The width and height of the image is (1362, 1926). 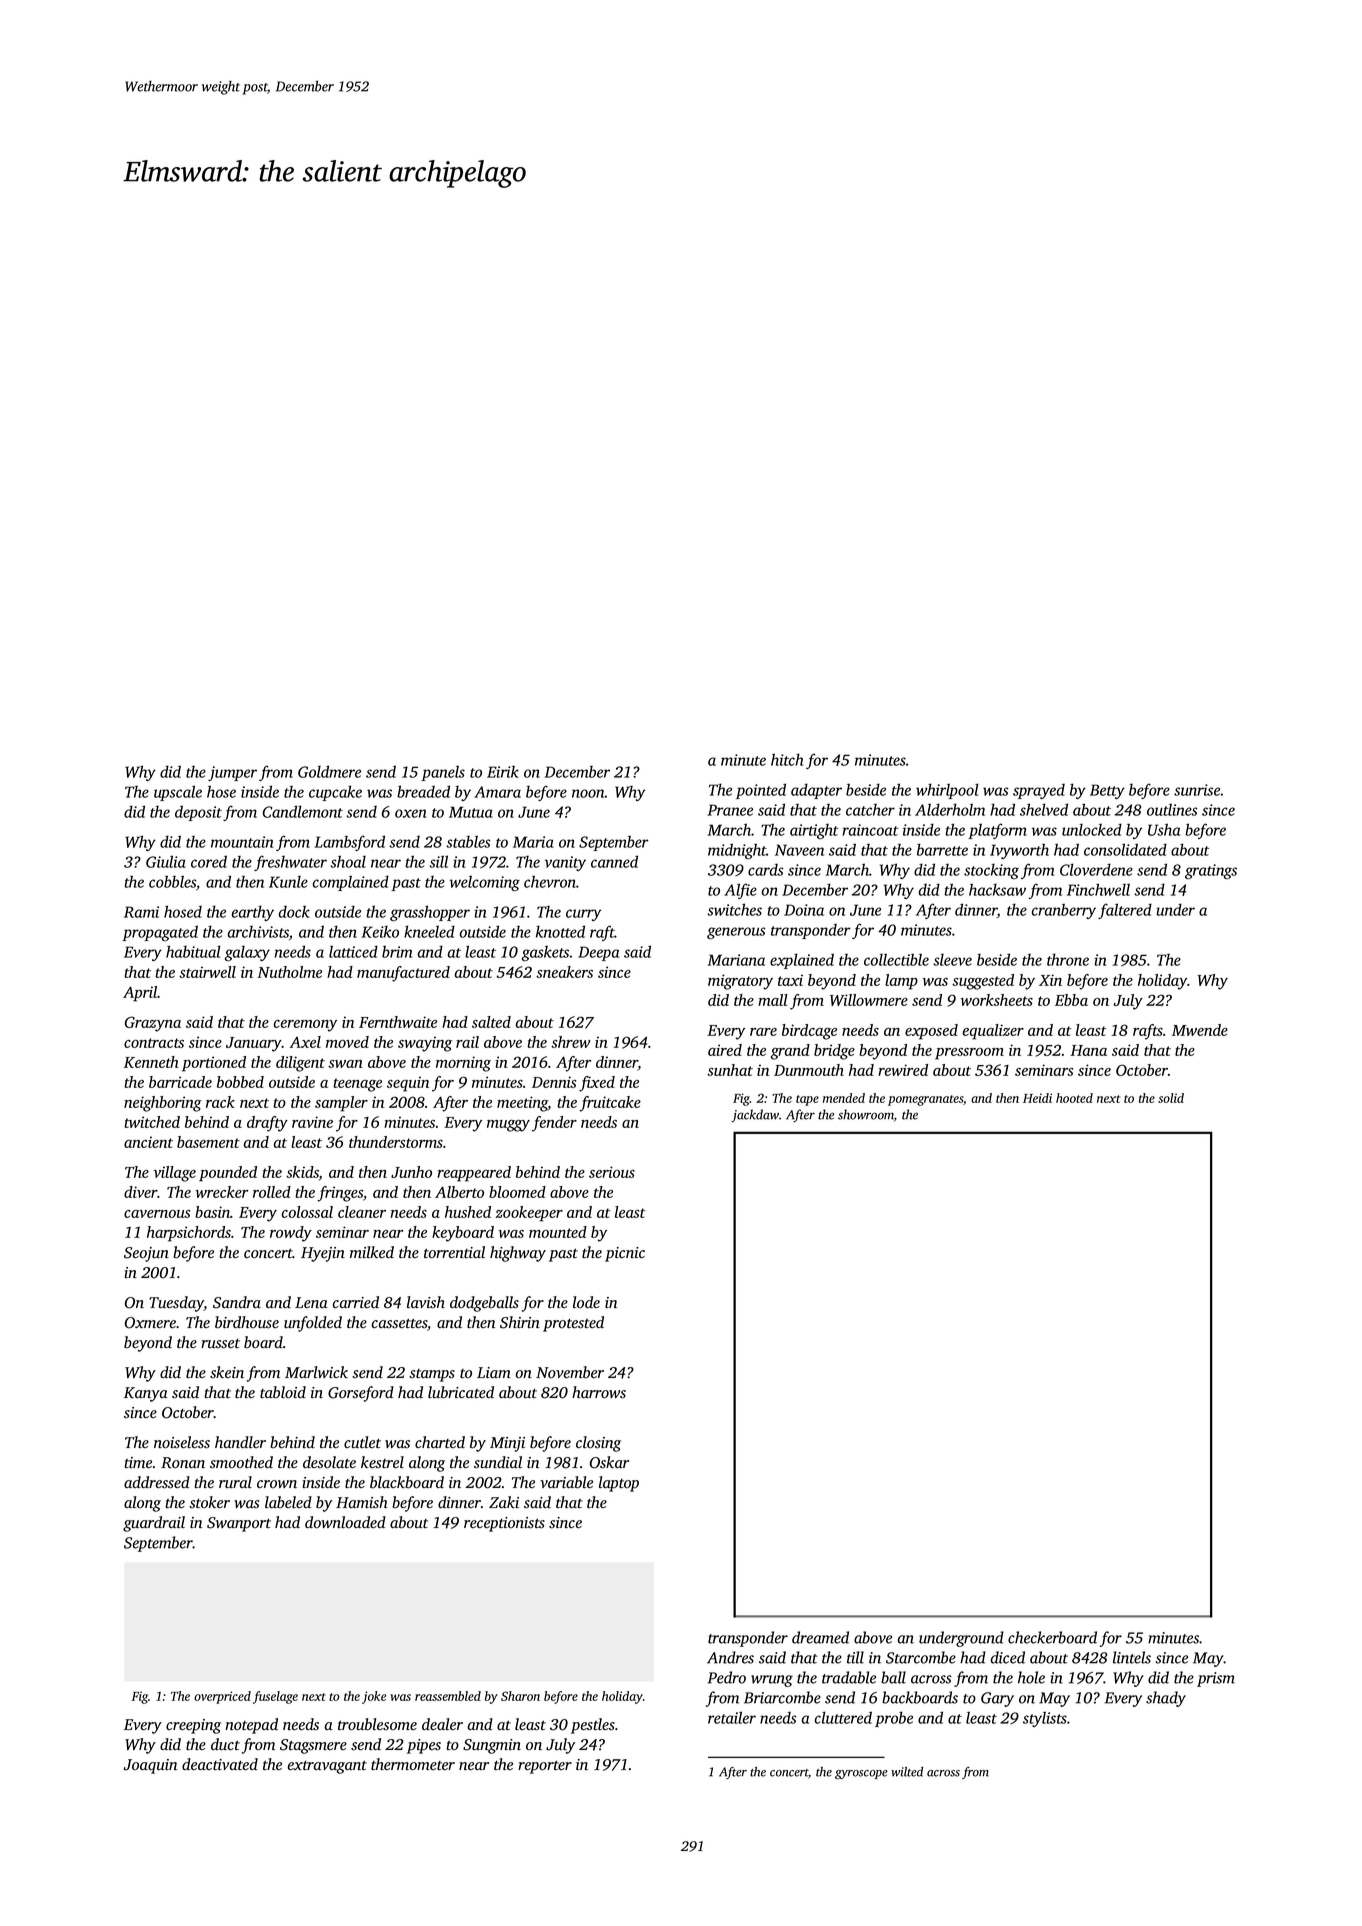 I want to click on sunrise, so click(x=1197, y=790).
